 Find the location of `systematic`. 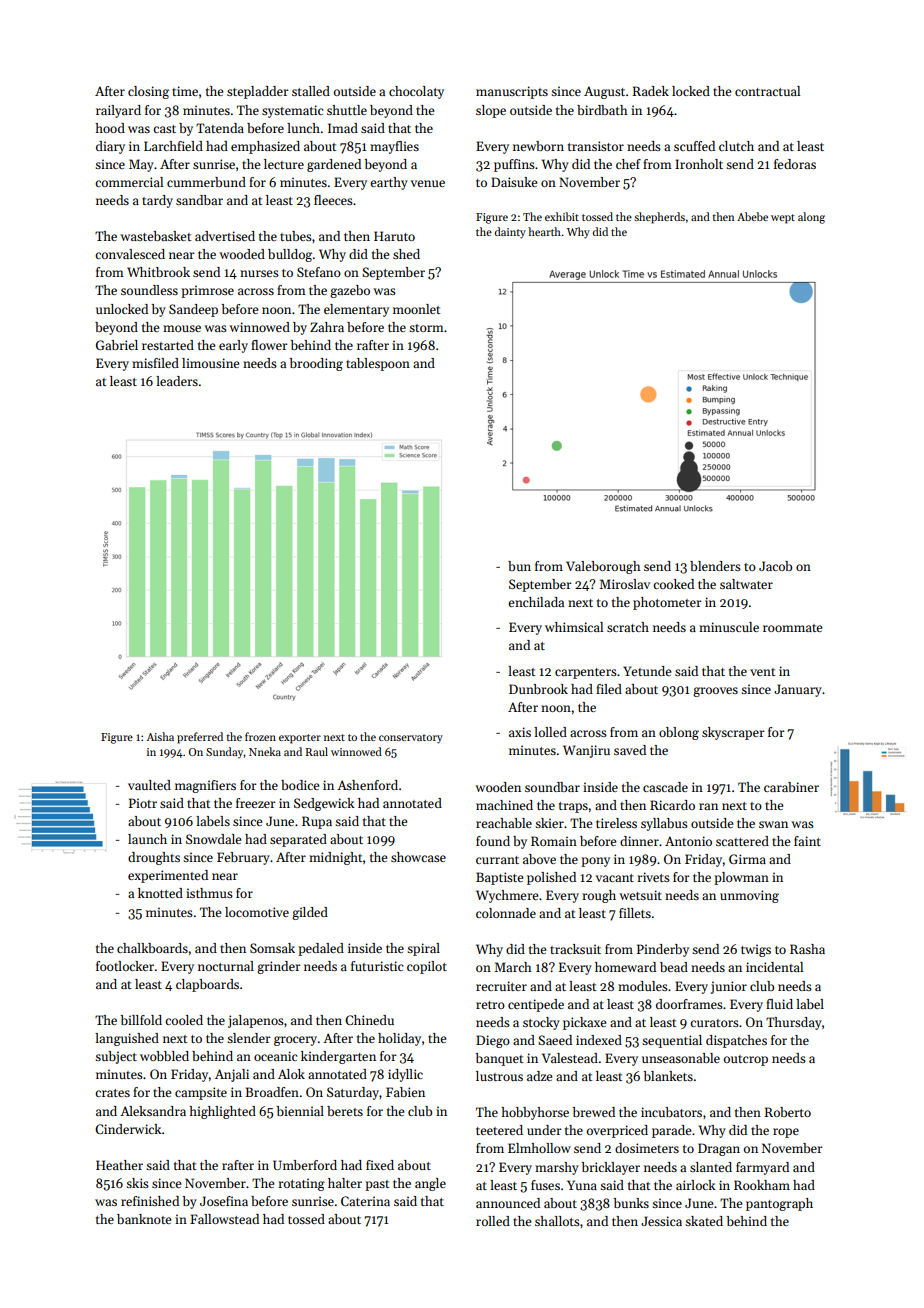

systematic is located at coordinates (292, 111).
